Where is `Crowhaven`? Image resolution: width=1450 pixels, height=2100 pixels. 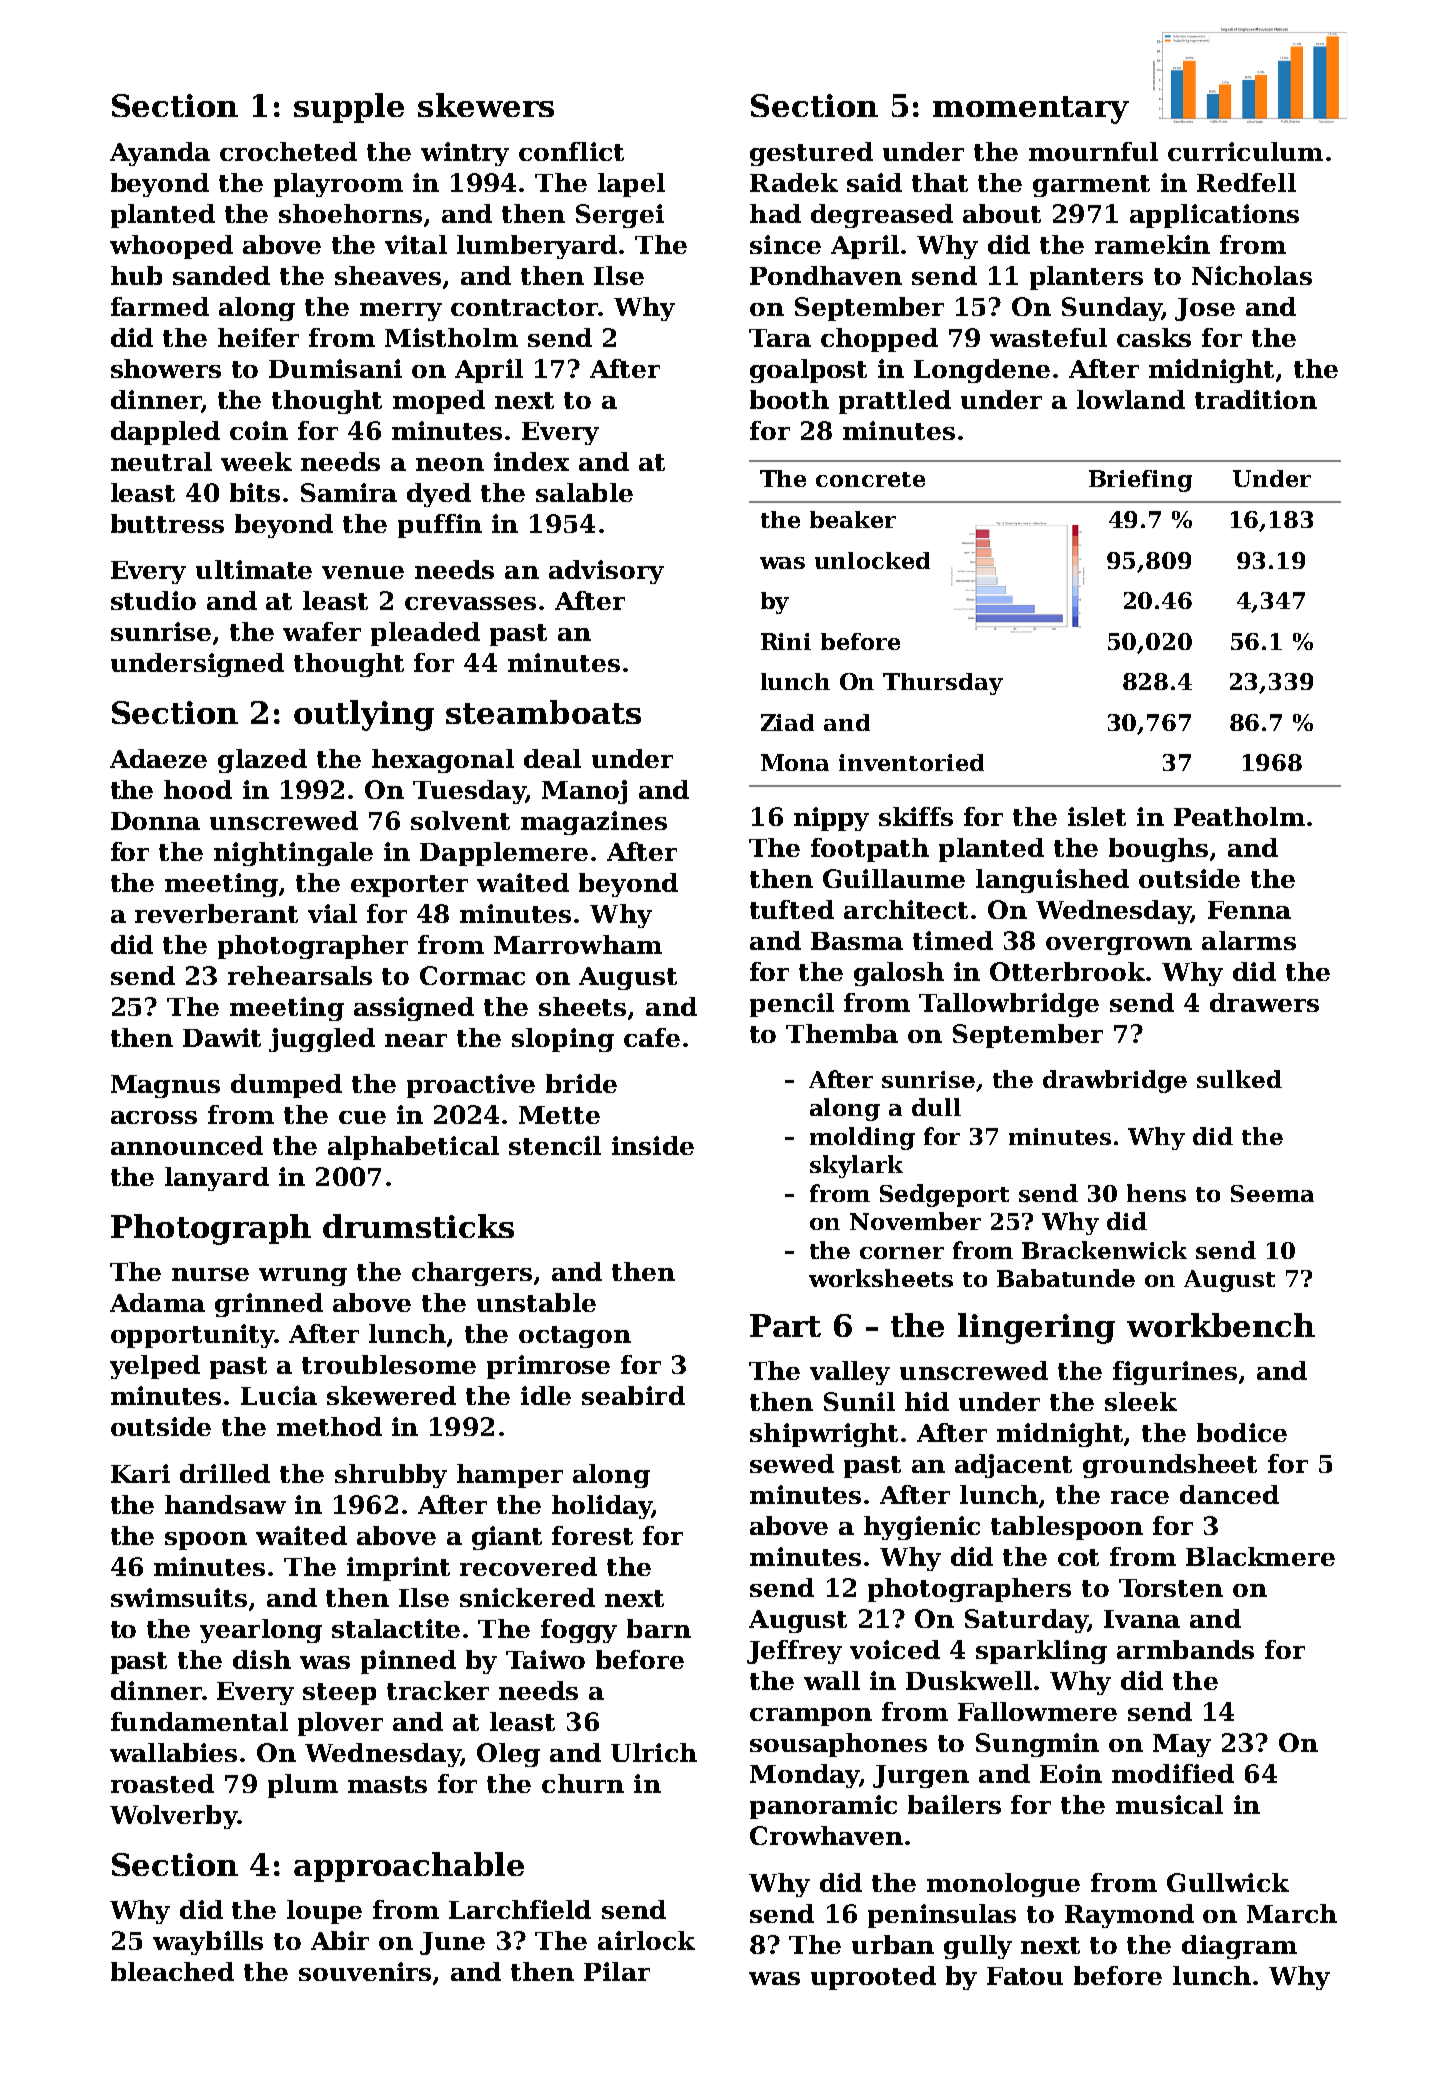 Crowhaven is located at coordinates (826, 1835).
